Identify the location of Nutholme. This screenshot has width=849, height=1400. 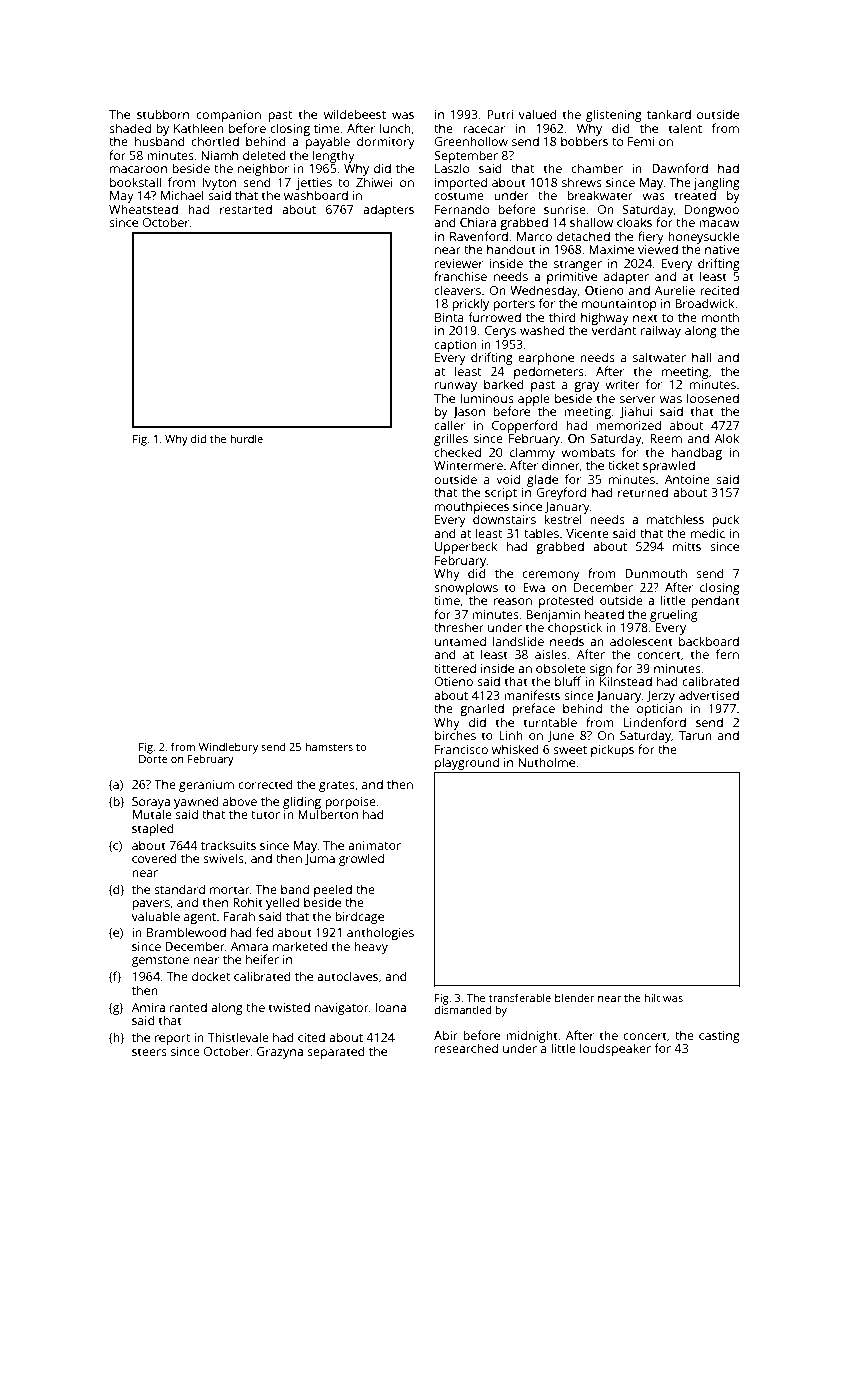
(546, 762).
